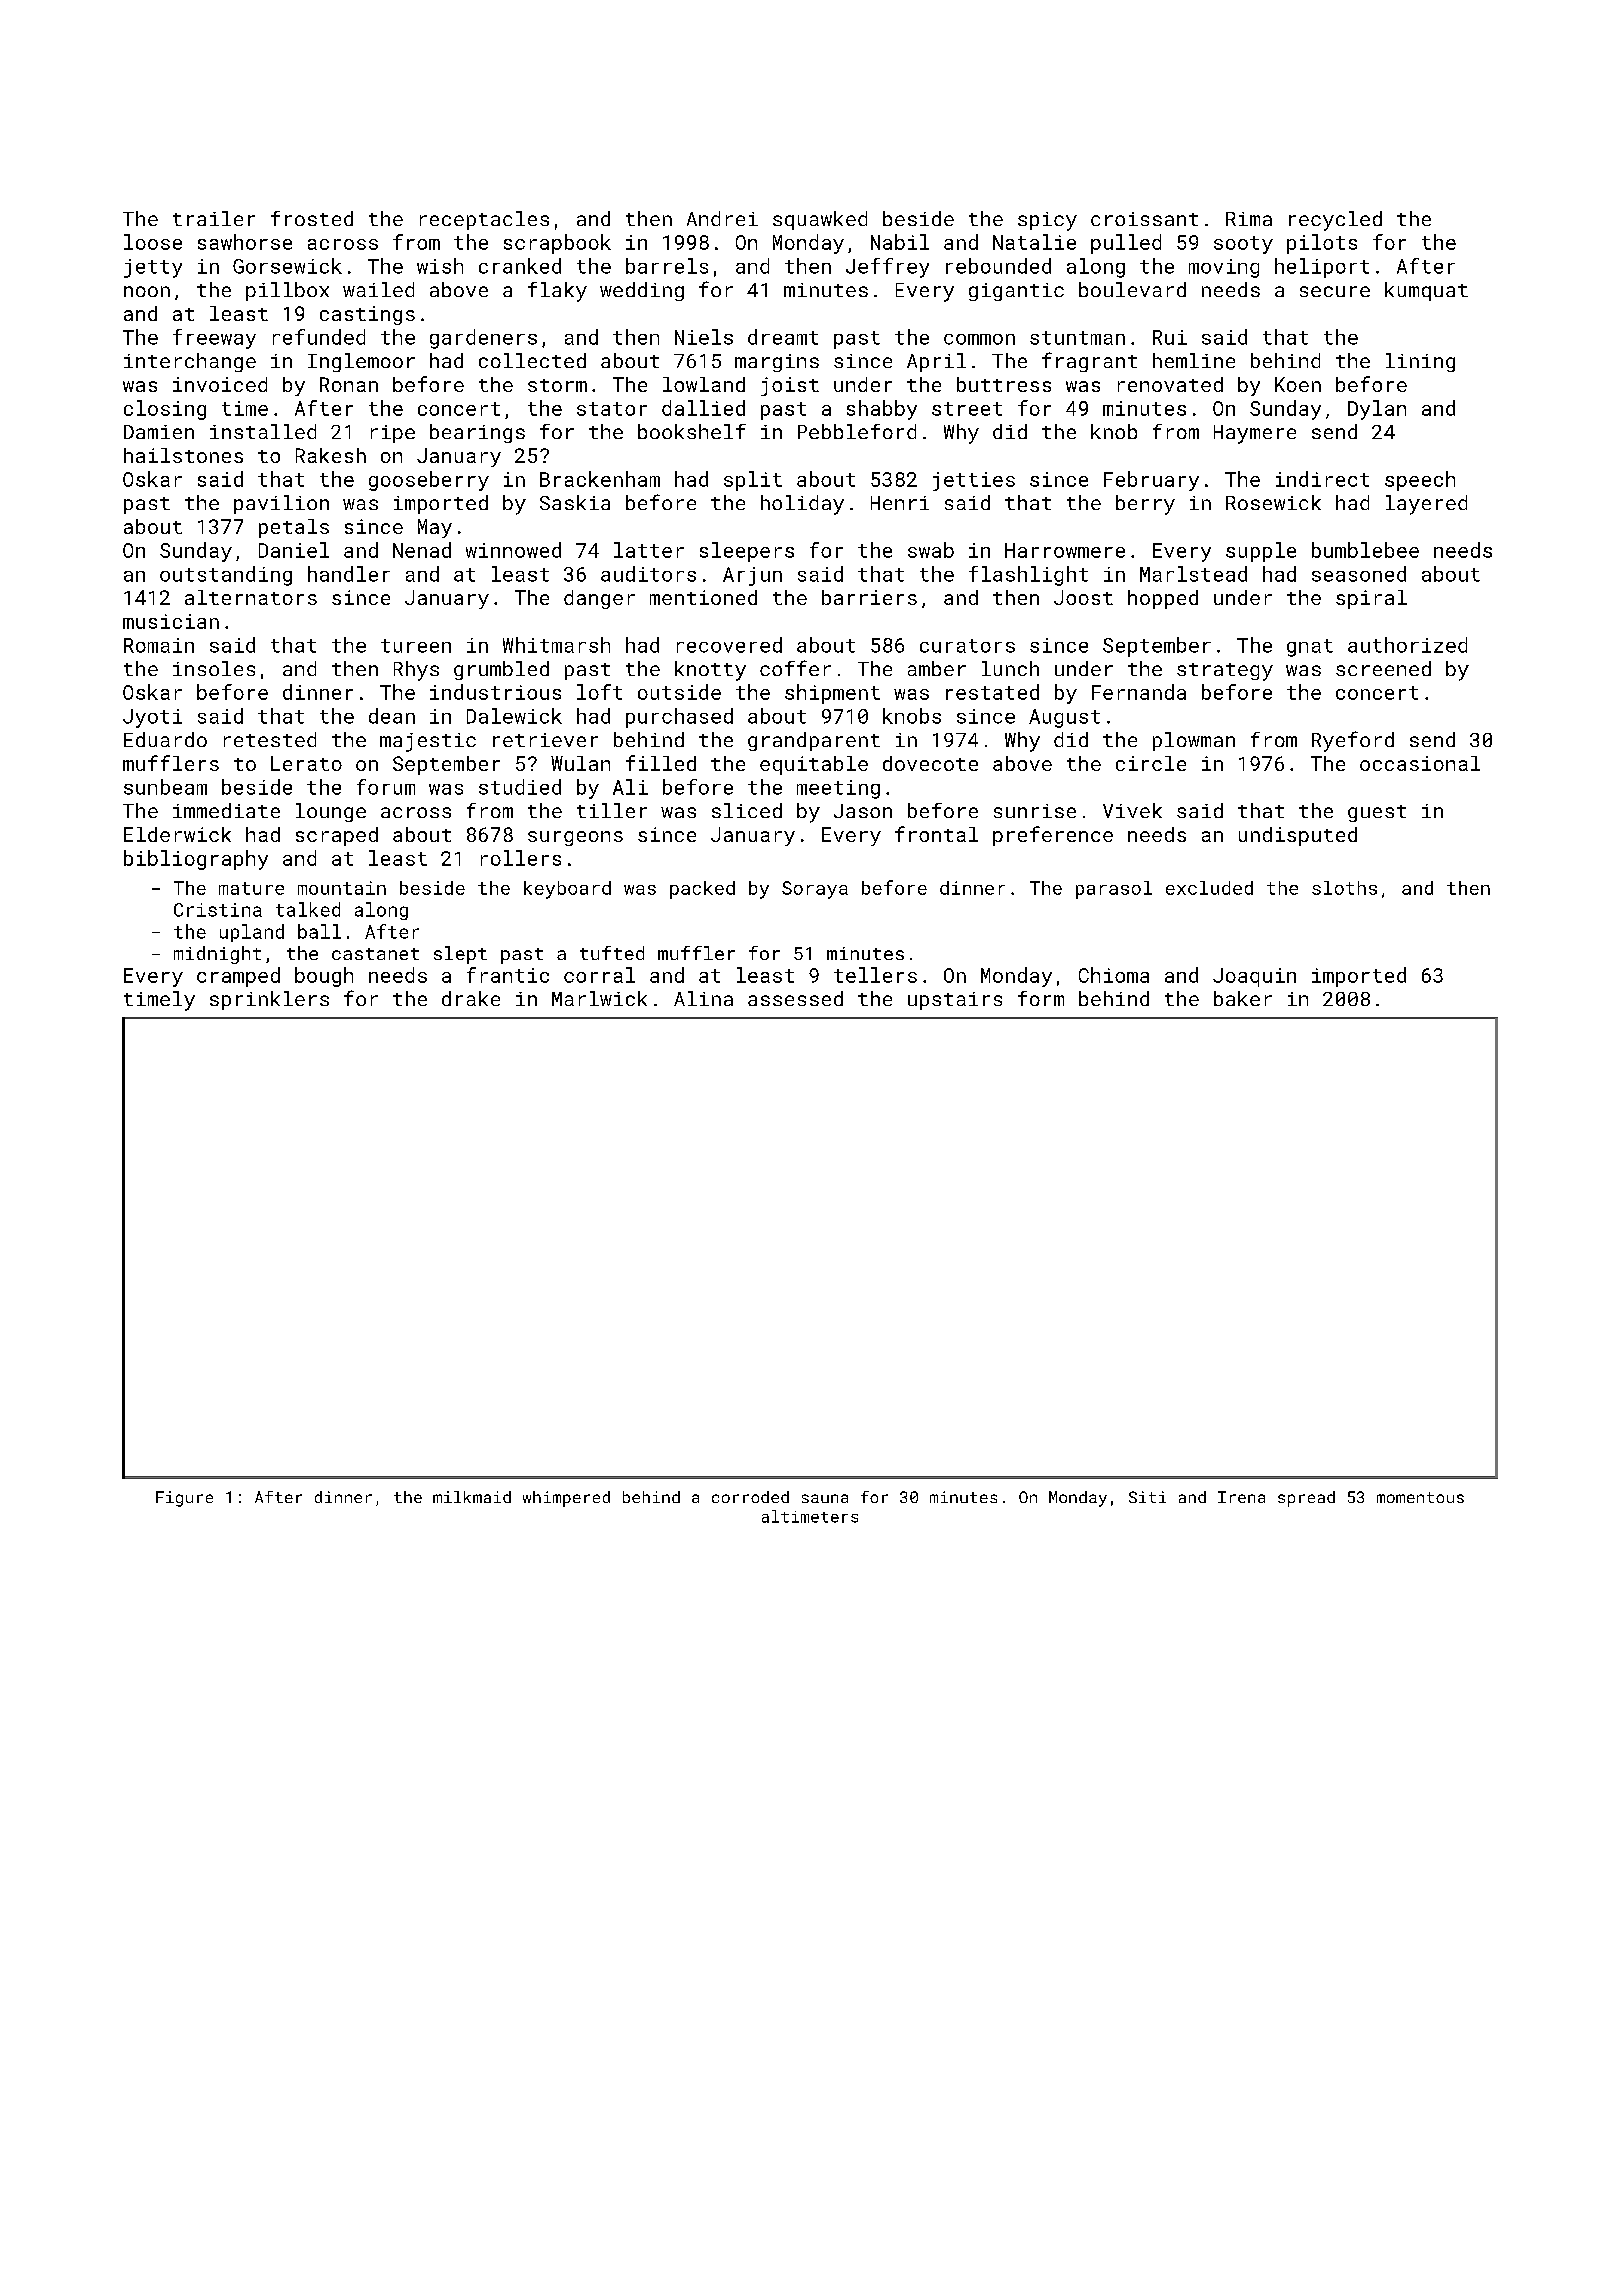  I want to click on Marlwick, so click(599, 998).
